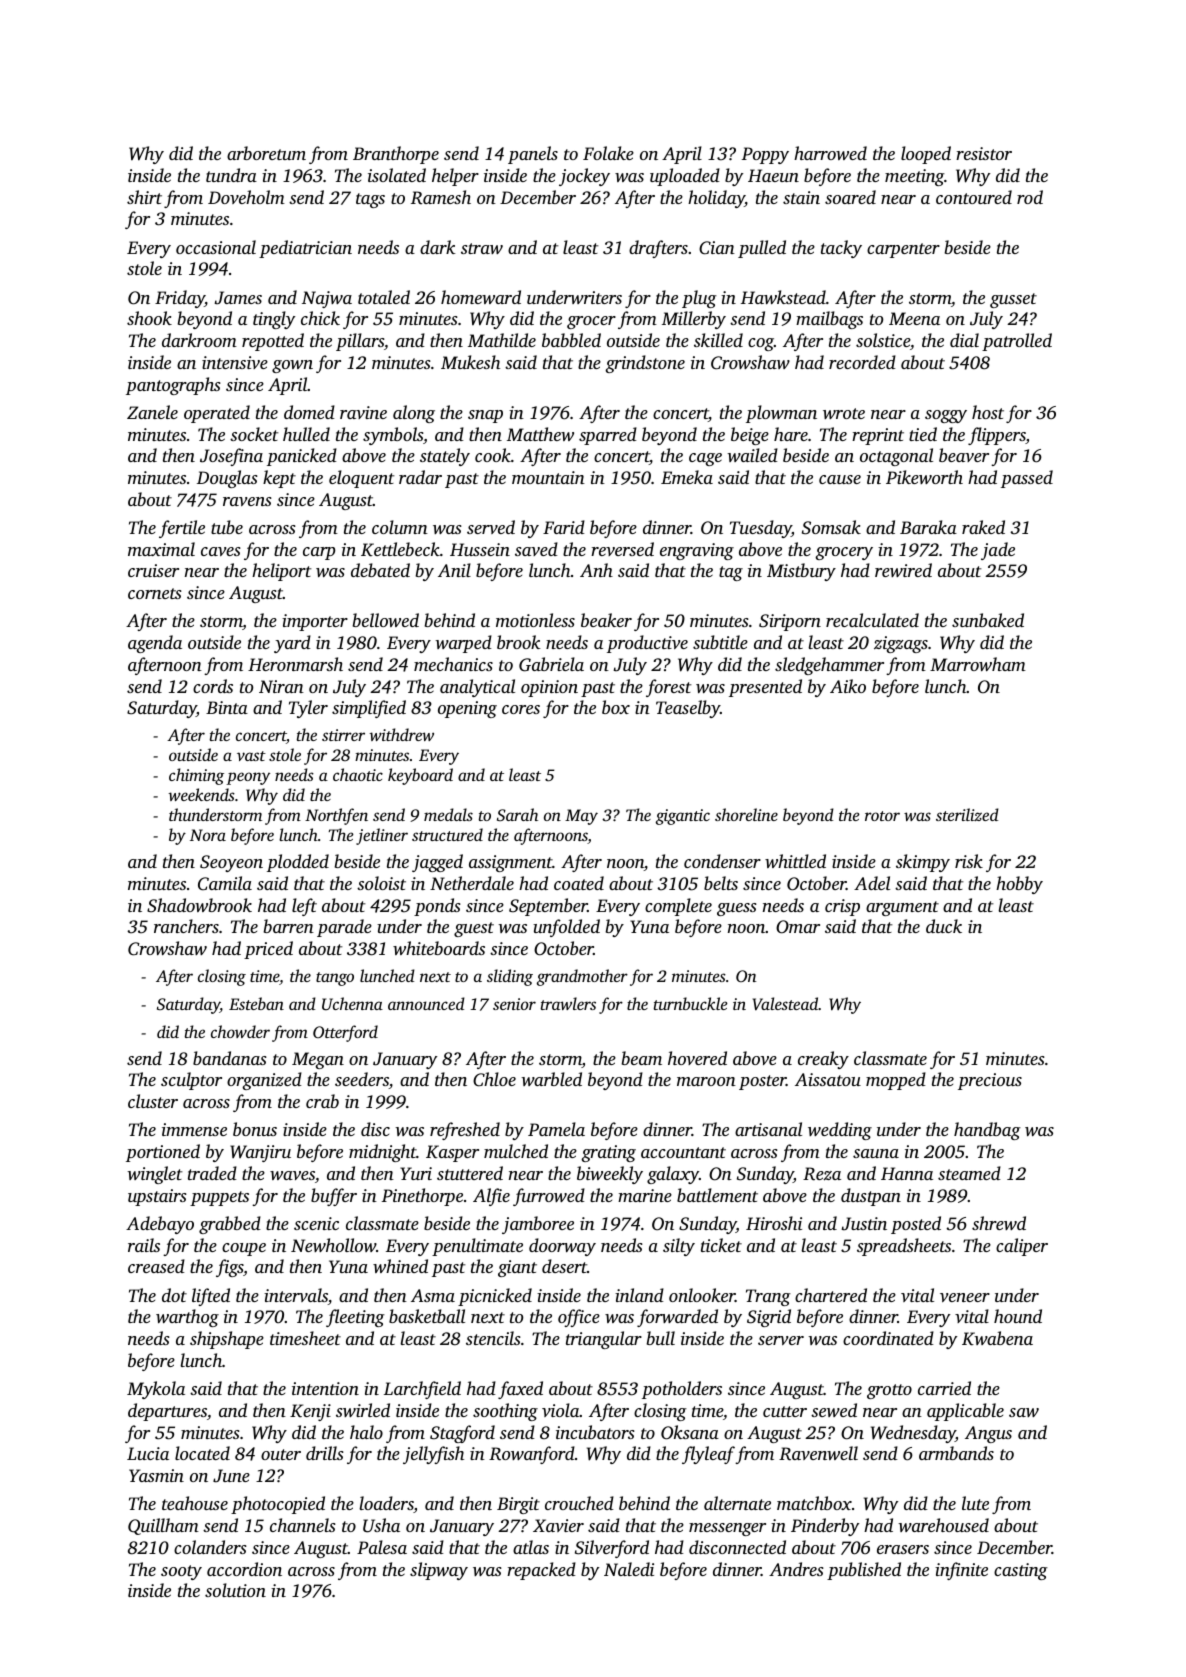 The image size is (1186, 1677). Describe the element at coordinates (302, 457) in the screenshot. I see `panicked` at that location.
